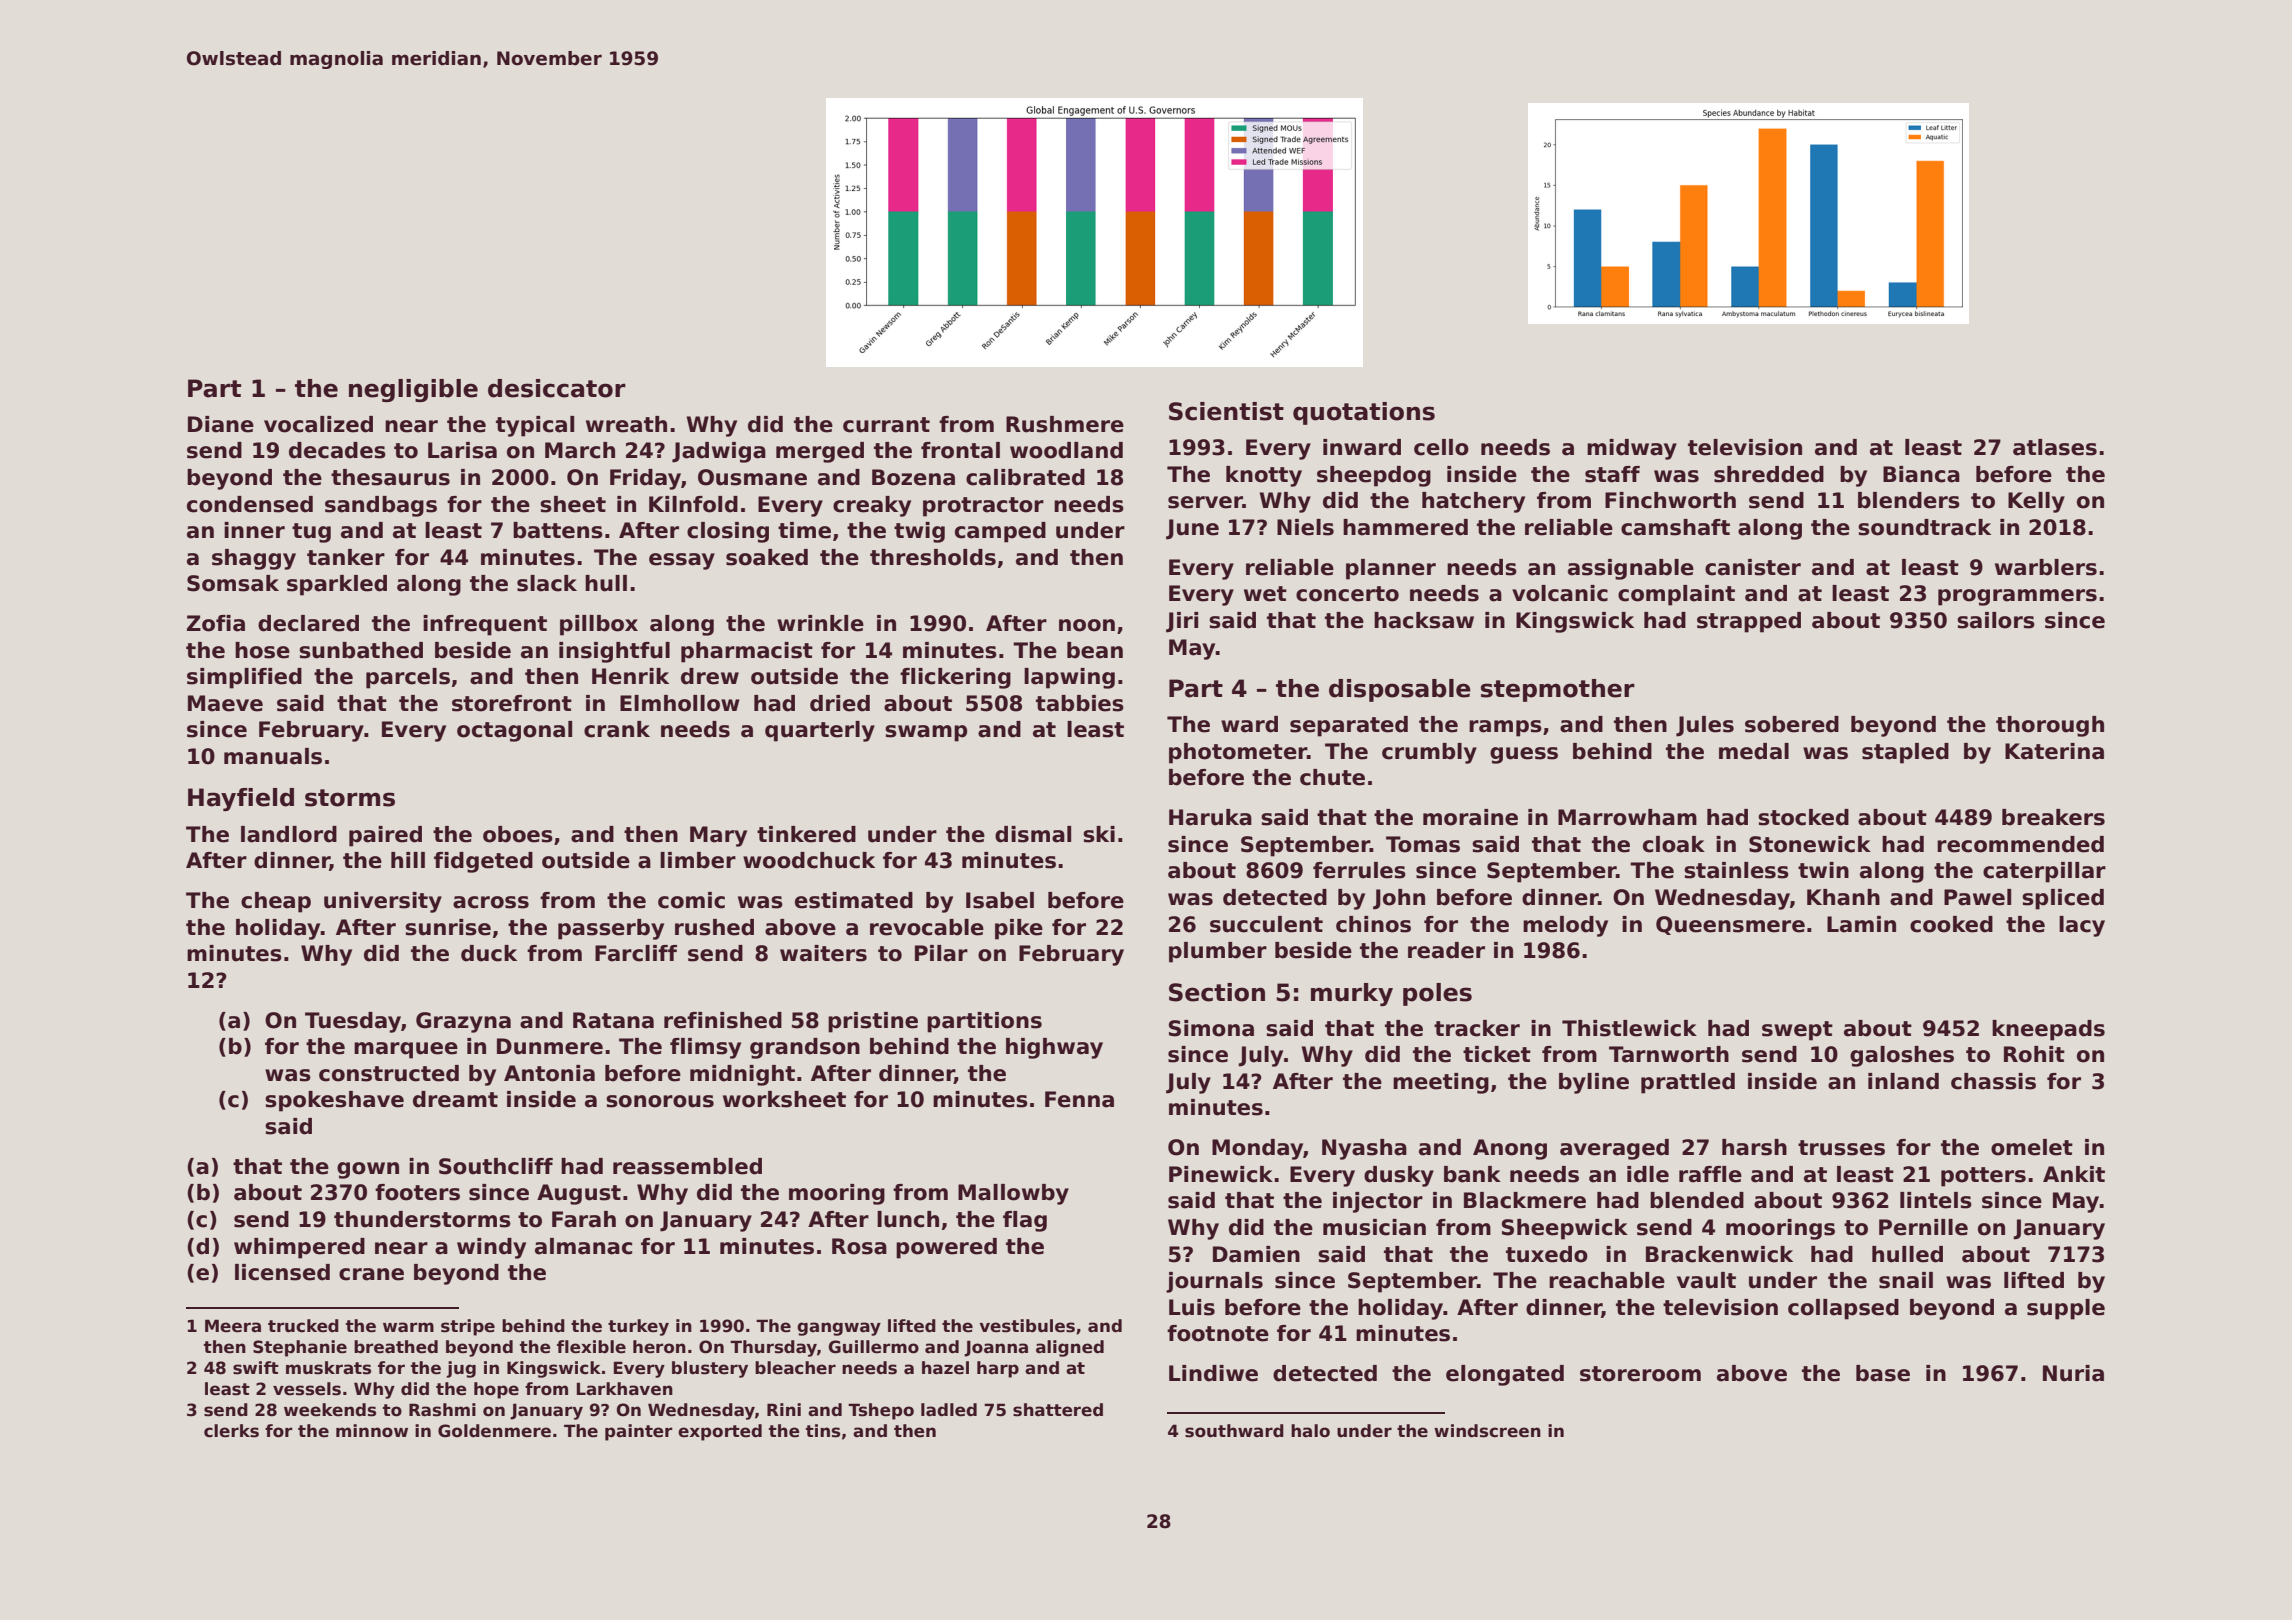 Image resolution: width=2292 pixels, height=1620 pixels. What do you see at coordinates (639, 1432) in the screenshot?
I see `painter` at bounding box center [639, 1432].
